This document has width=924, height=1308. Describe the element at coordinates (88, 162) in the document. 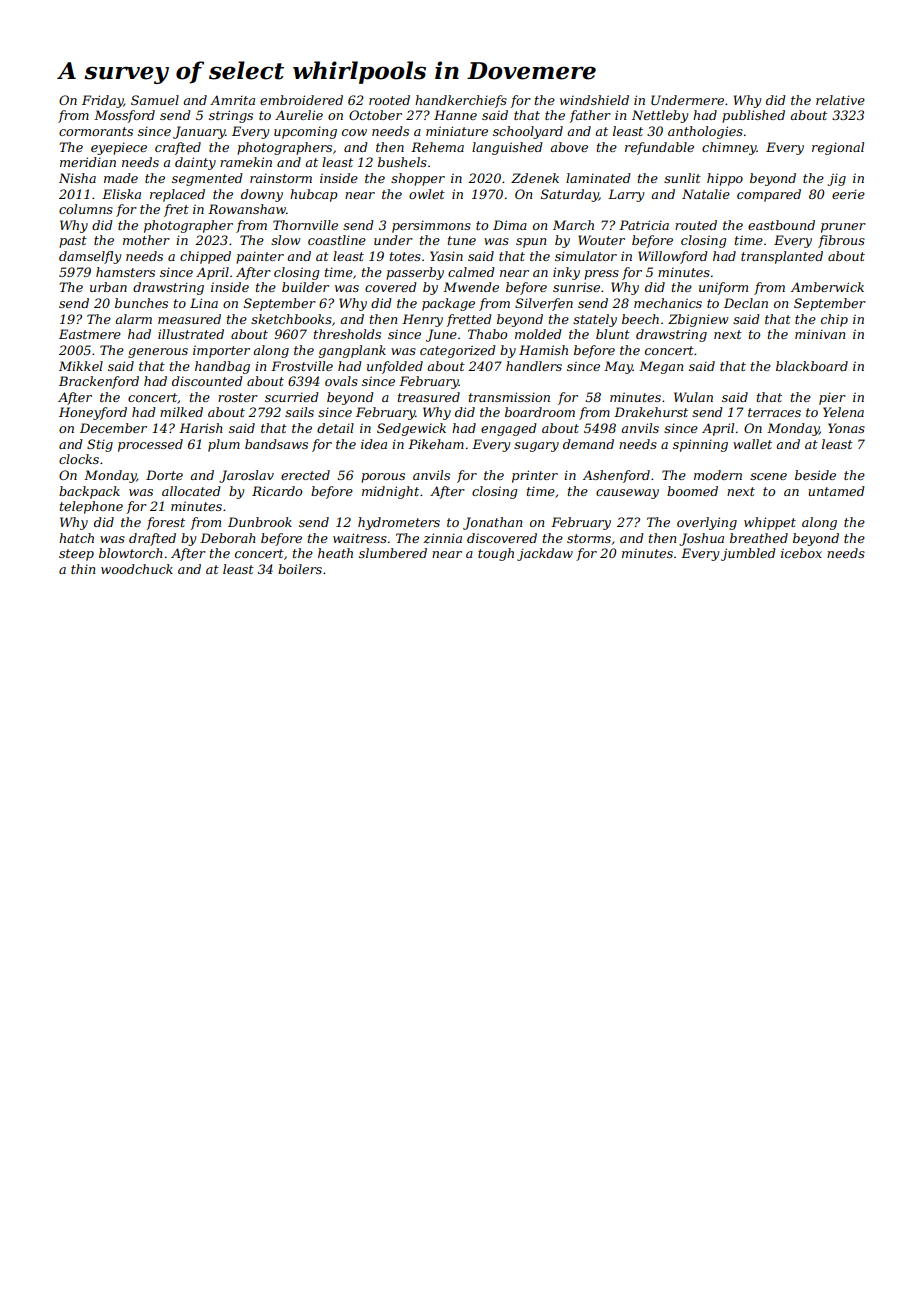

I see `meridian` at that location.
